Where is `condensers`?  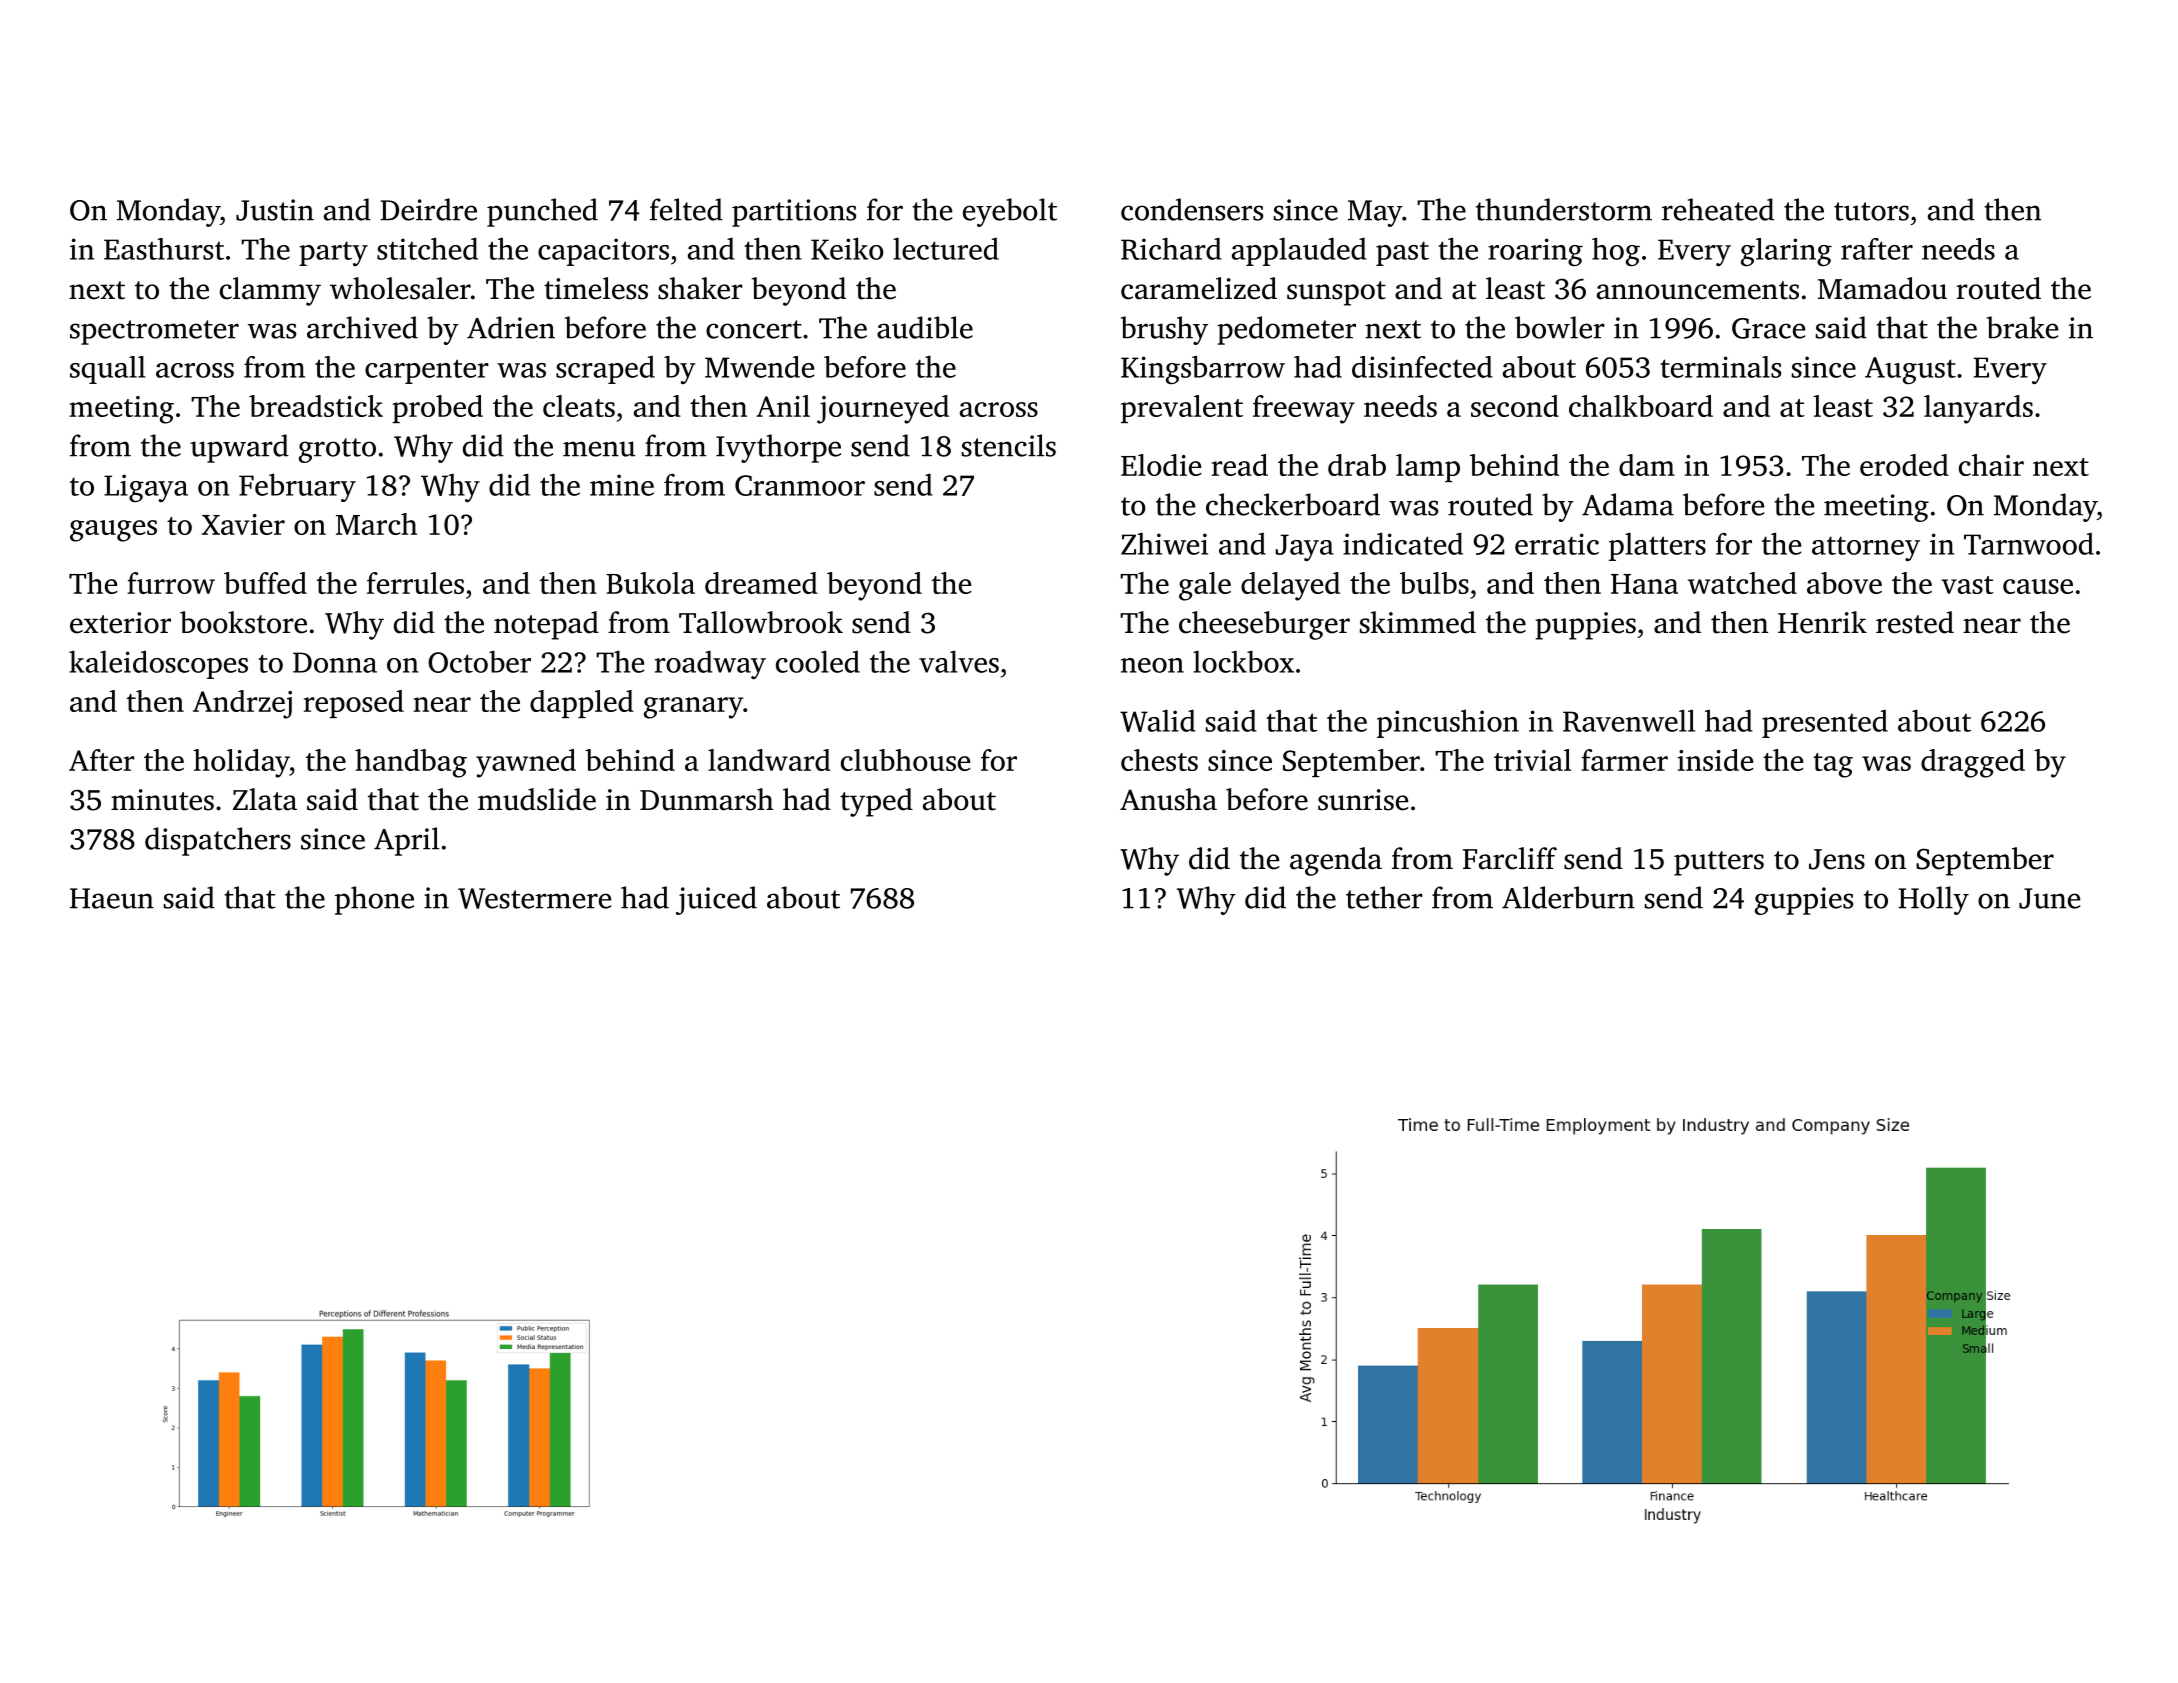 condensers is located at coordinates (1192, 209).
